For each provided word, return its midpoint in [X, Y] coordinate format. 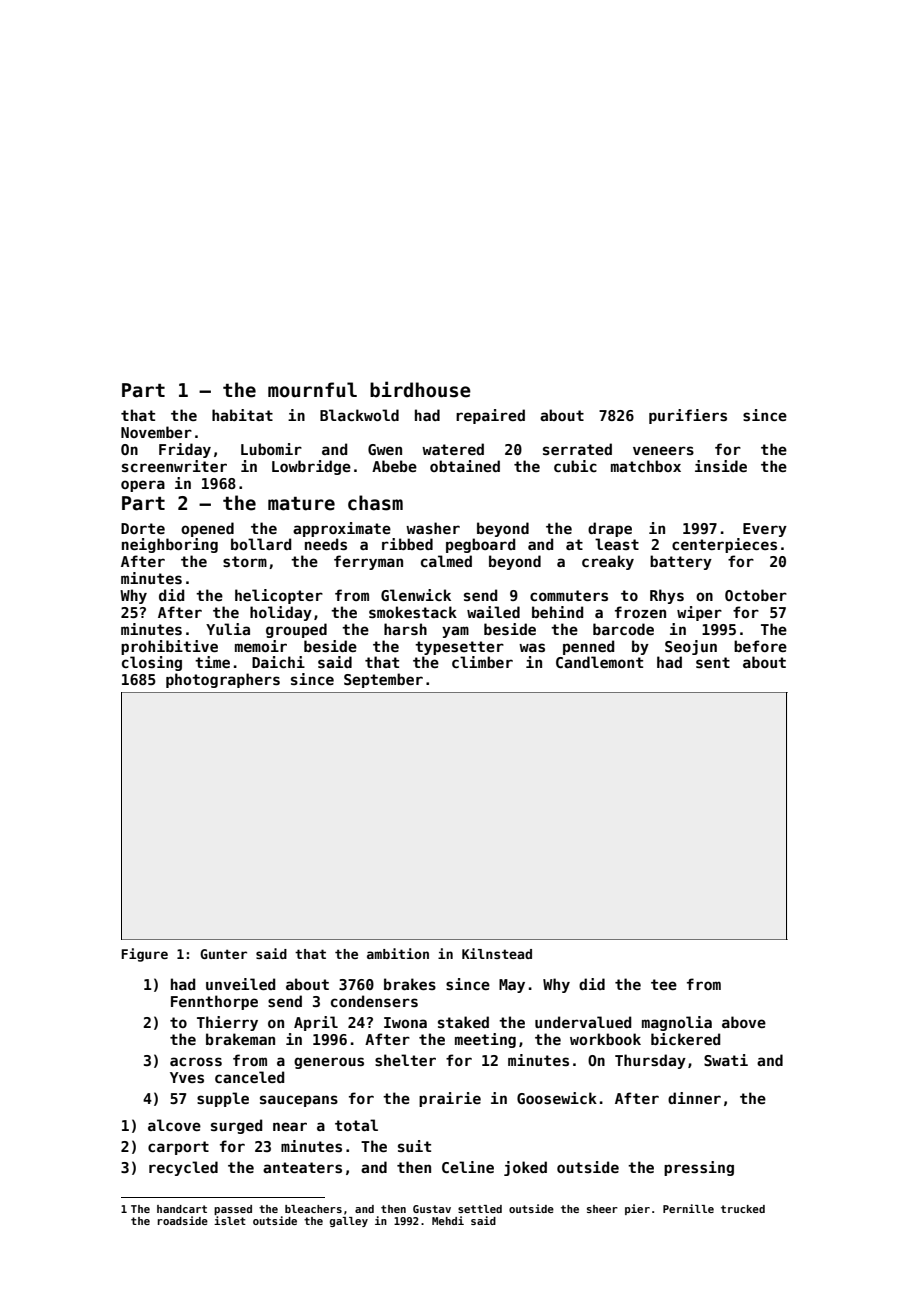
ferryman [368, 562]
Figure [144, 955]
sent [713, 662]
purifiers [688, 416]
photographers [223, 680]
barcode [623, 629]
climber [482, 662]
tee [664, 984]
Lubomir [271, 449]
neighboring [170, 545]
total [356, 1125]
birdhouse [420, 389]
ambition [398, 953]
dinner [694, 1098]
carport [178, 1148]
